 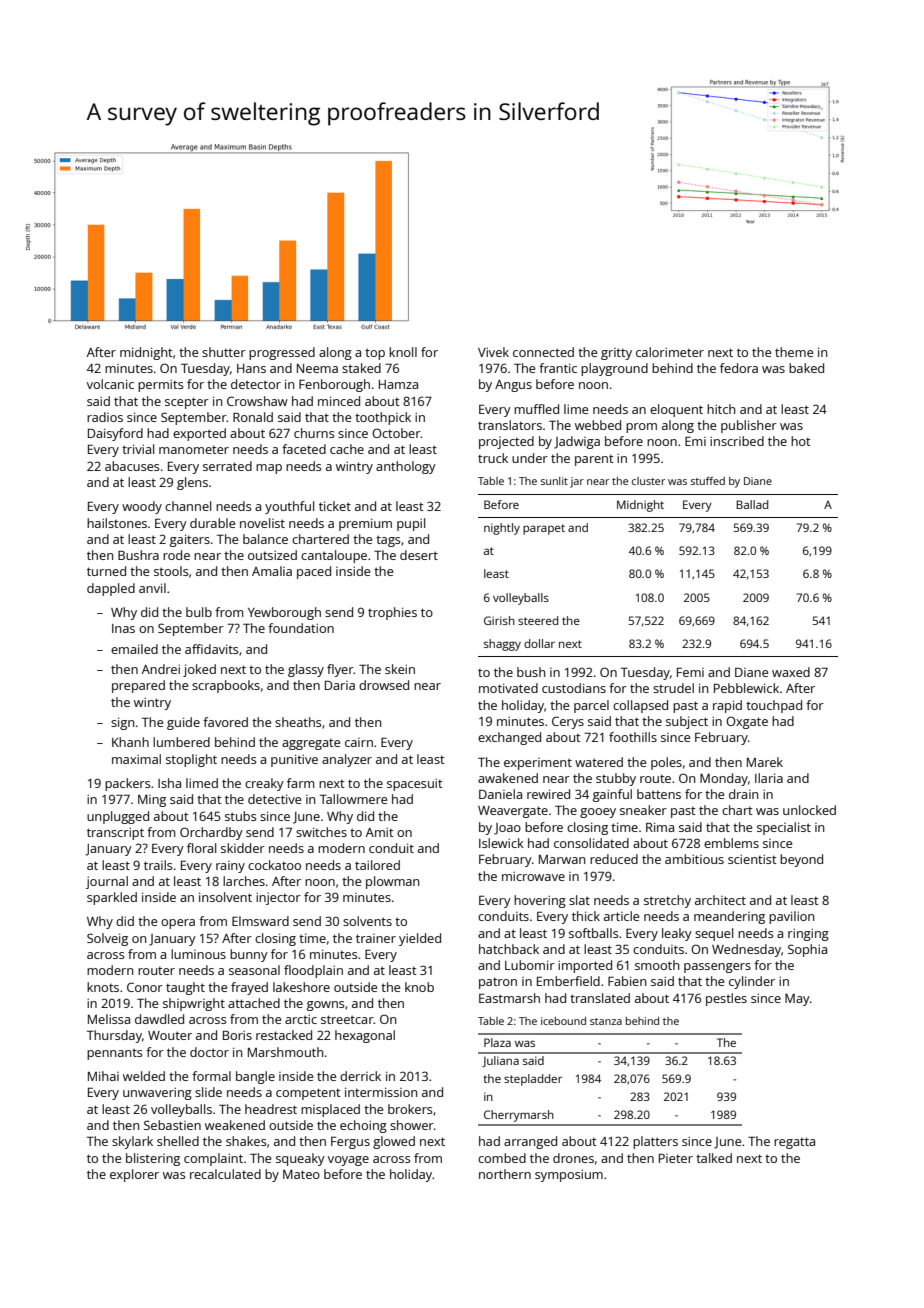 I want to click on motivated, so click(x=508, y=688).
